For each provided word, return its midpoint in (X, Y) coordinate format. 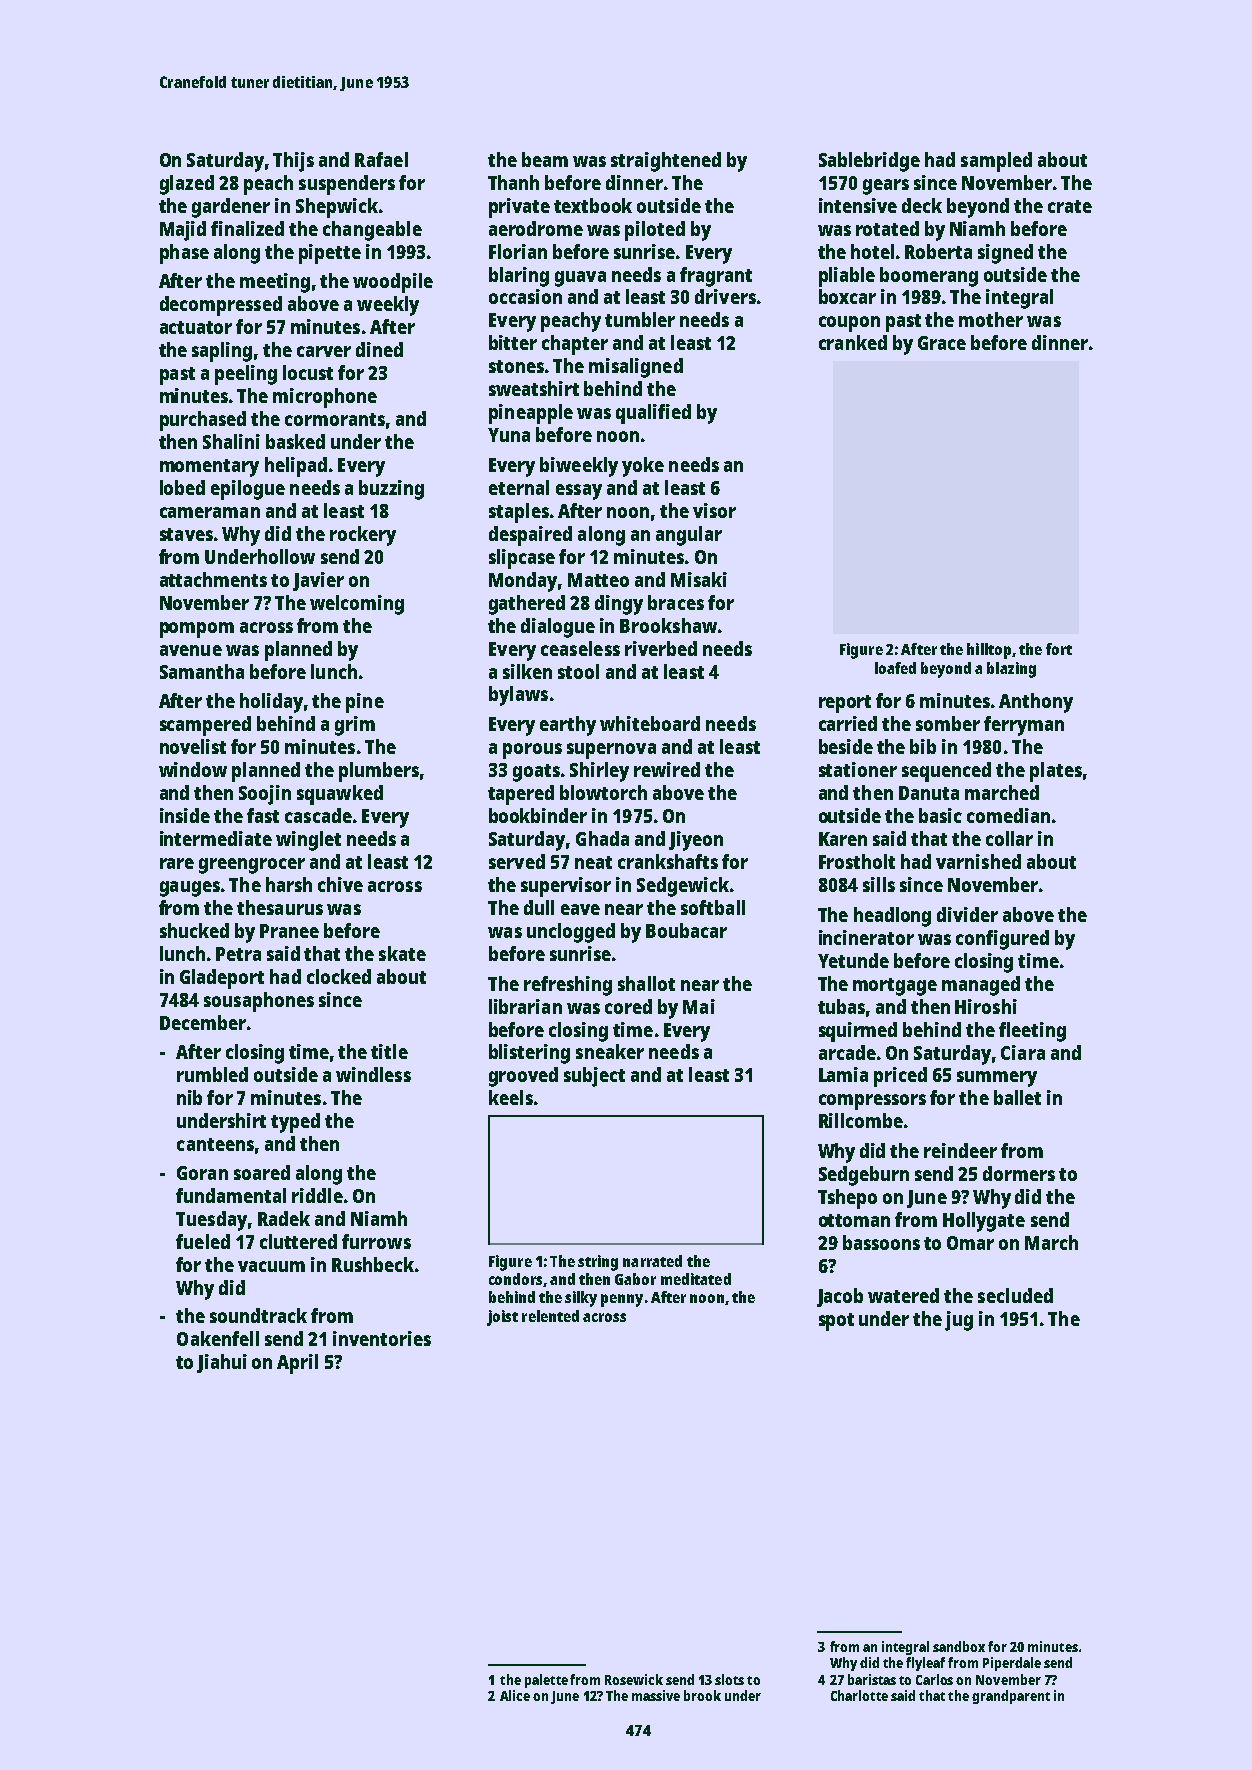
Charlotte (859, 1695)
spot (836, 1322)
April (297, 1364)
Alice (515, 1695)
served (517, 861)
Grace (942, 343)
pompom (197, 630)
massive (656, 1695)
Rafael (381, 159)
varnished (978, 861)
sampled (996, 162)
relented (550, 1316)
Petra (238, 954)
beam (545, 159)
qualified (653, 414)
